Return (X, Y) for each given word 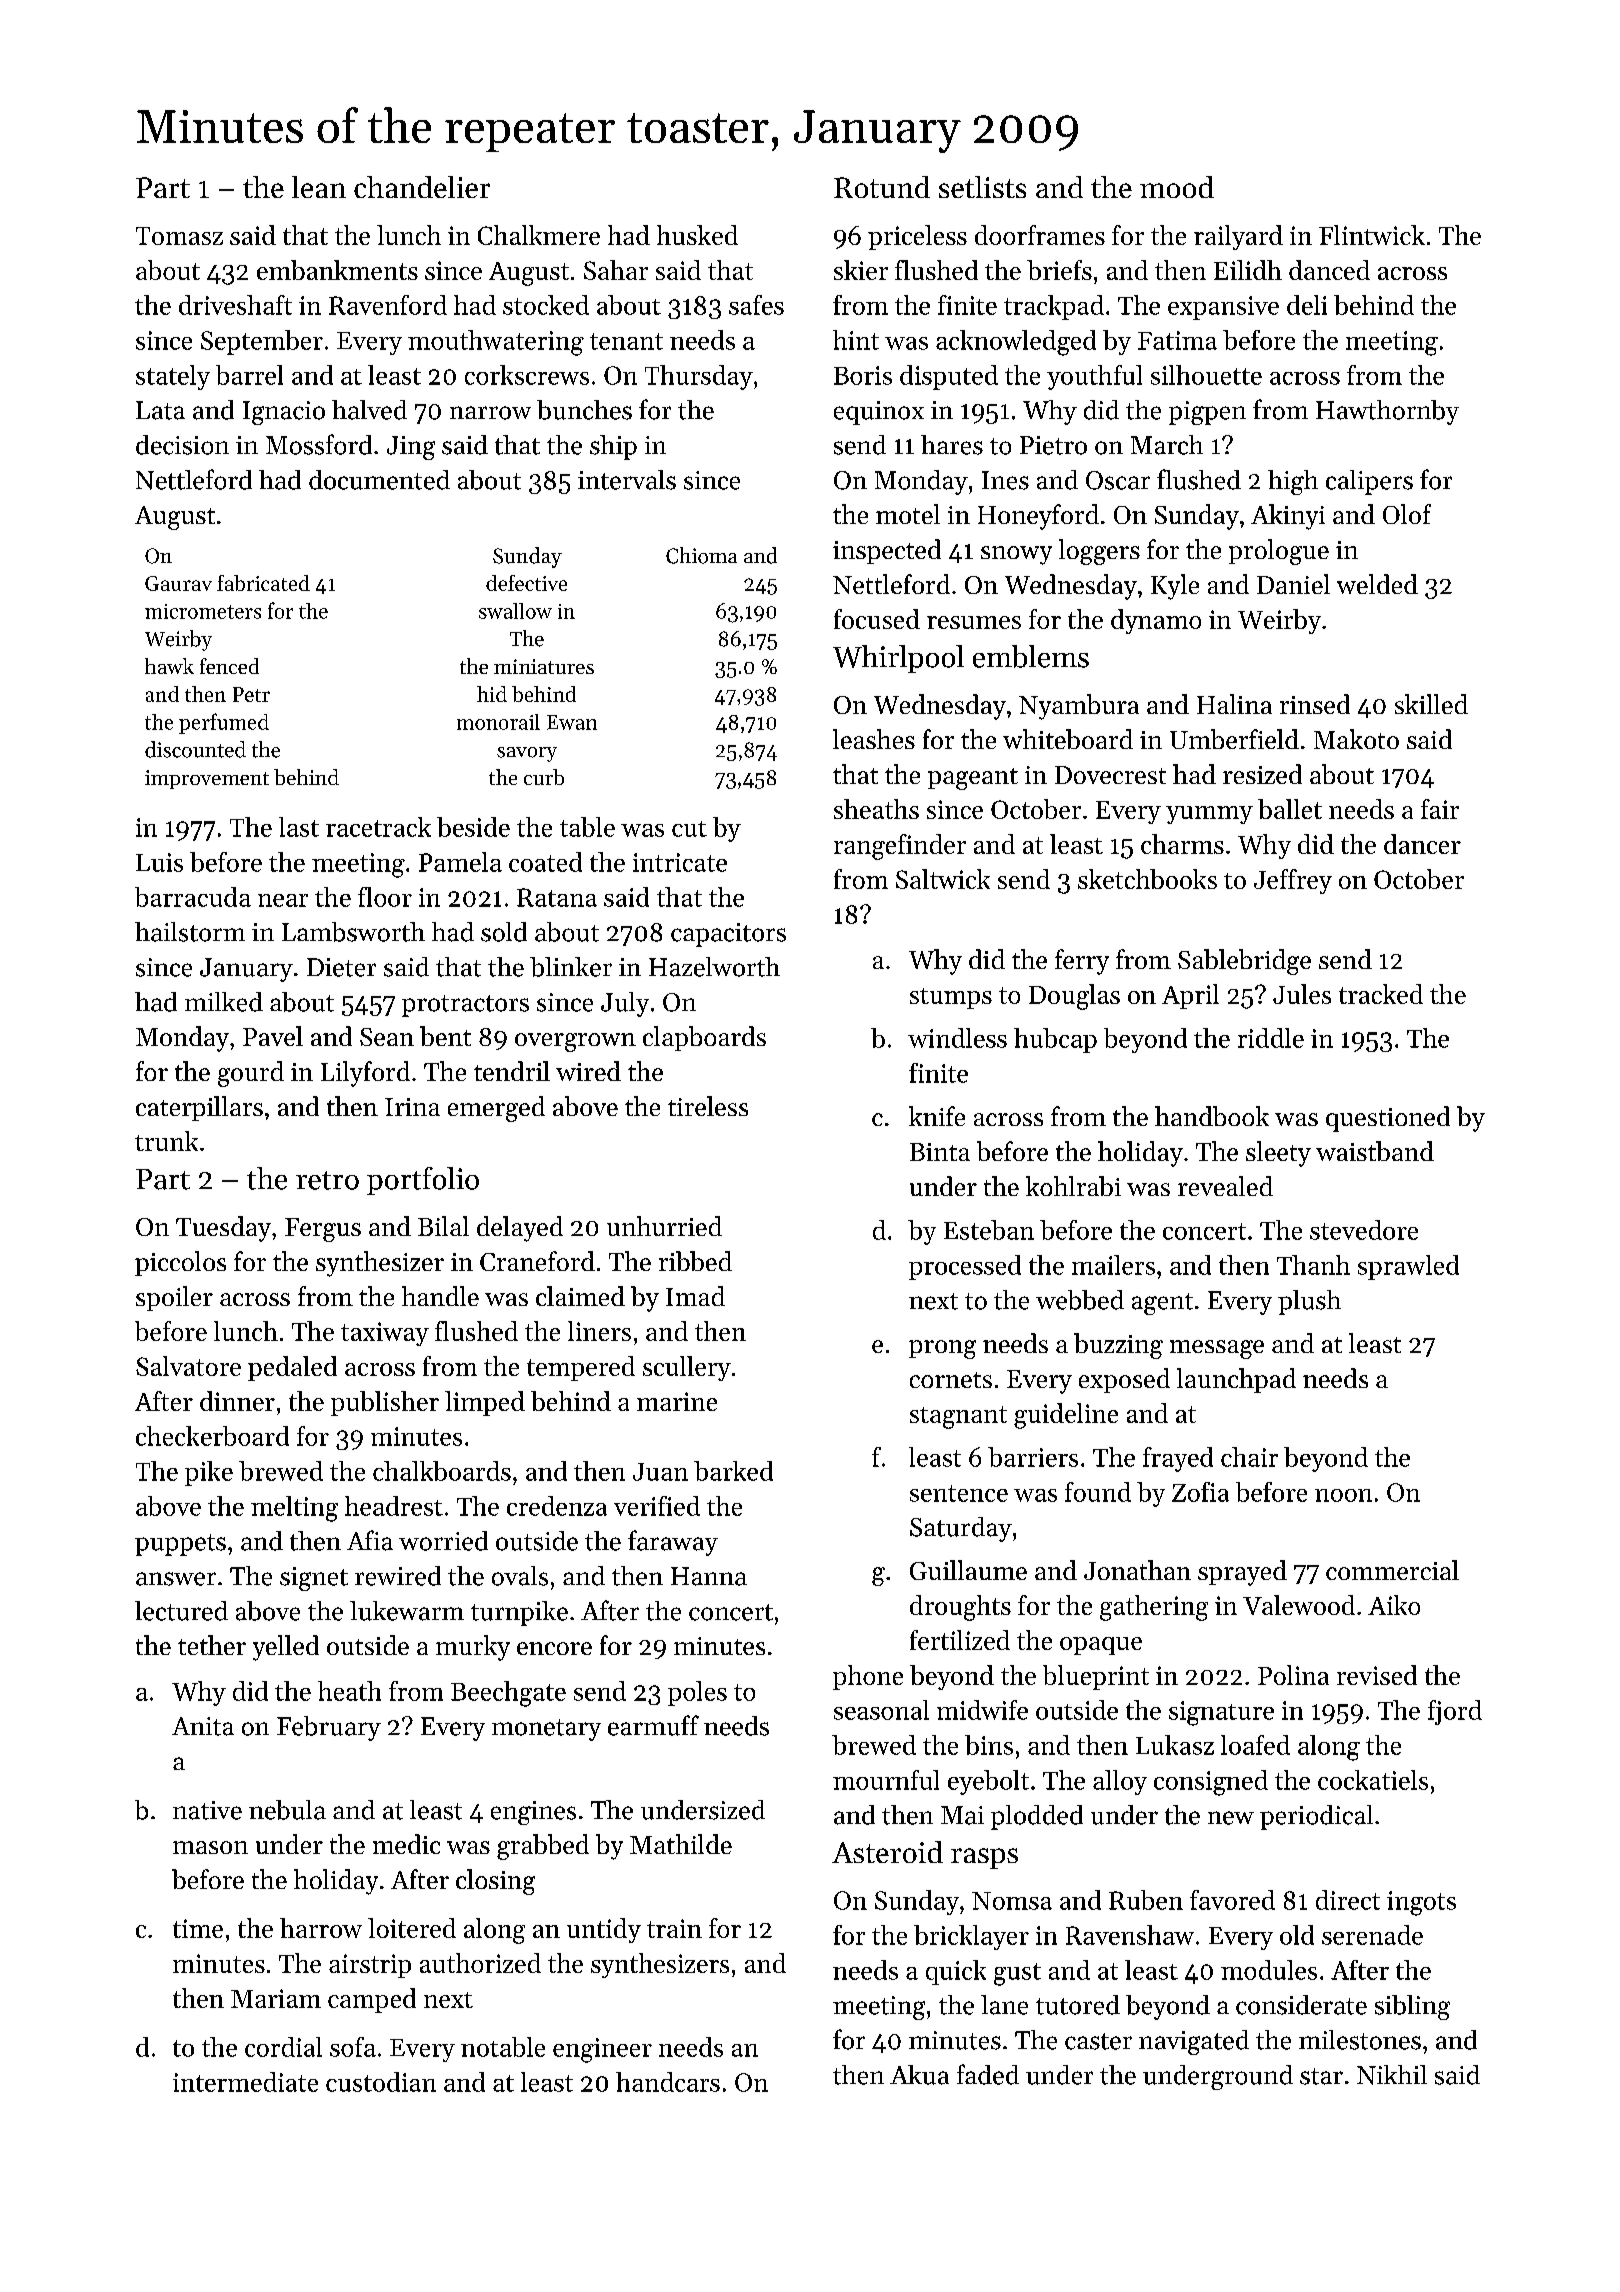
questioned (1388, 1119)
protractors (465, 1006)
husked (697, 235)
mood (1177, 187)
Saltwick (943, 879)
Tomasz (179, 236)
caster (1098, 2041)
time (198, 1928)
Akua (919, 2075)
